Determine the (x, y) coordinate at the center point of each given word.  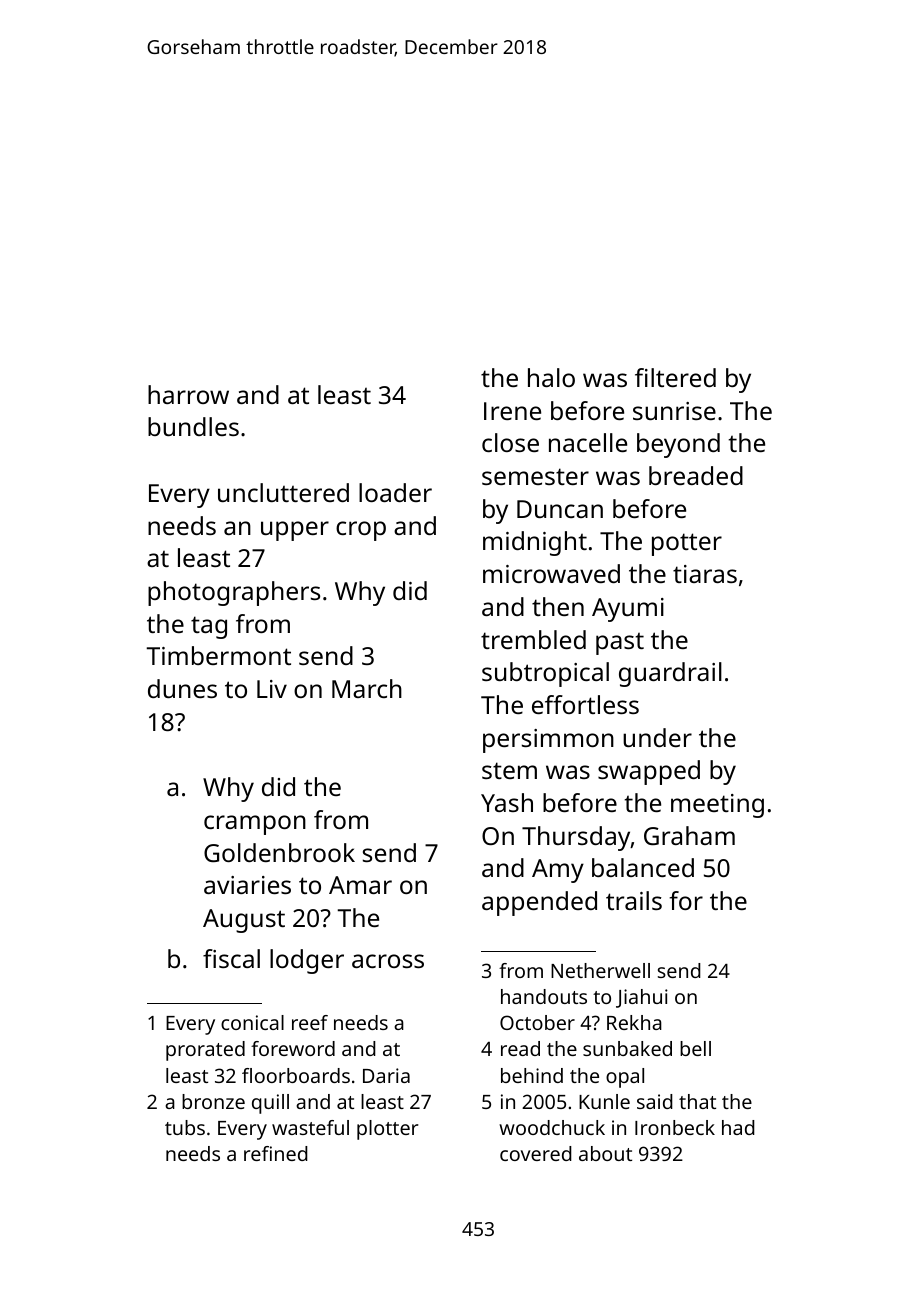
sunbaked (627, 1048)
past (620, 644)
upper (295, 531)
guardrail (670, 674)
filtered (675, 377)
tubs (185, 1127)
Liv (272, 689)
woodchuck (552, 1127)
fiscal (231, 958)
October (537, 1022)
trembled (533, 639)
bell (695, 1048)
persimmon (548, 741)
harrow (188, 394)
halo (551, 377)
